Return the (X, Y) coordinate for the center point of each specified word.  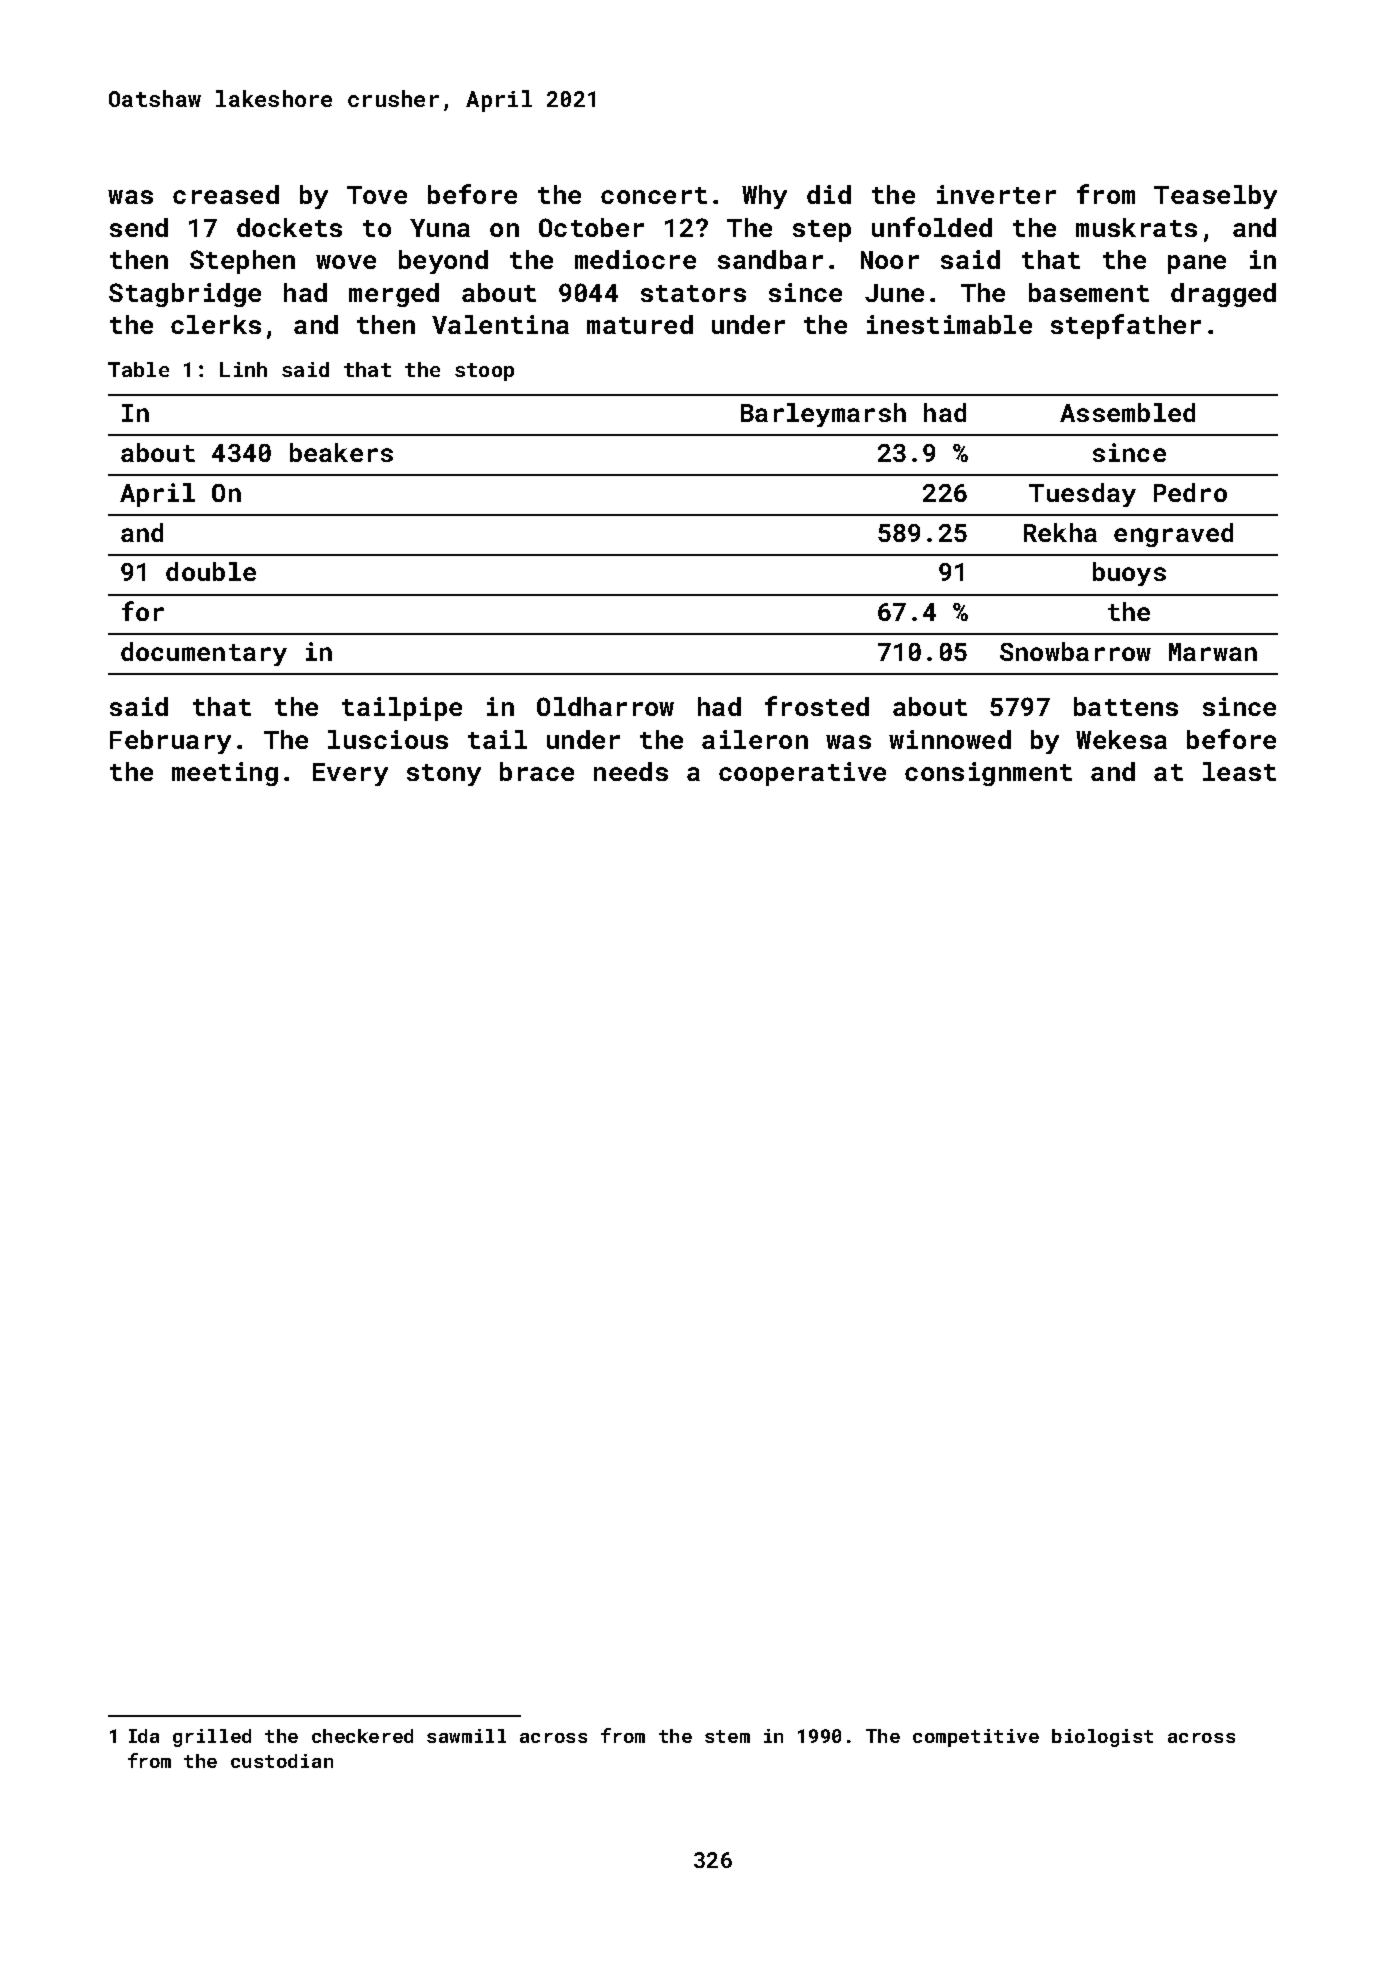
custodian (282, 1761)
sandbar (770, 259)
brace (537, 771)
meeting (225, 774)
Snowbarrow (1075, 651)
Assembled (1127, 412)
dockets (289, 227)
